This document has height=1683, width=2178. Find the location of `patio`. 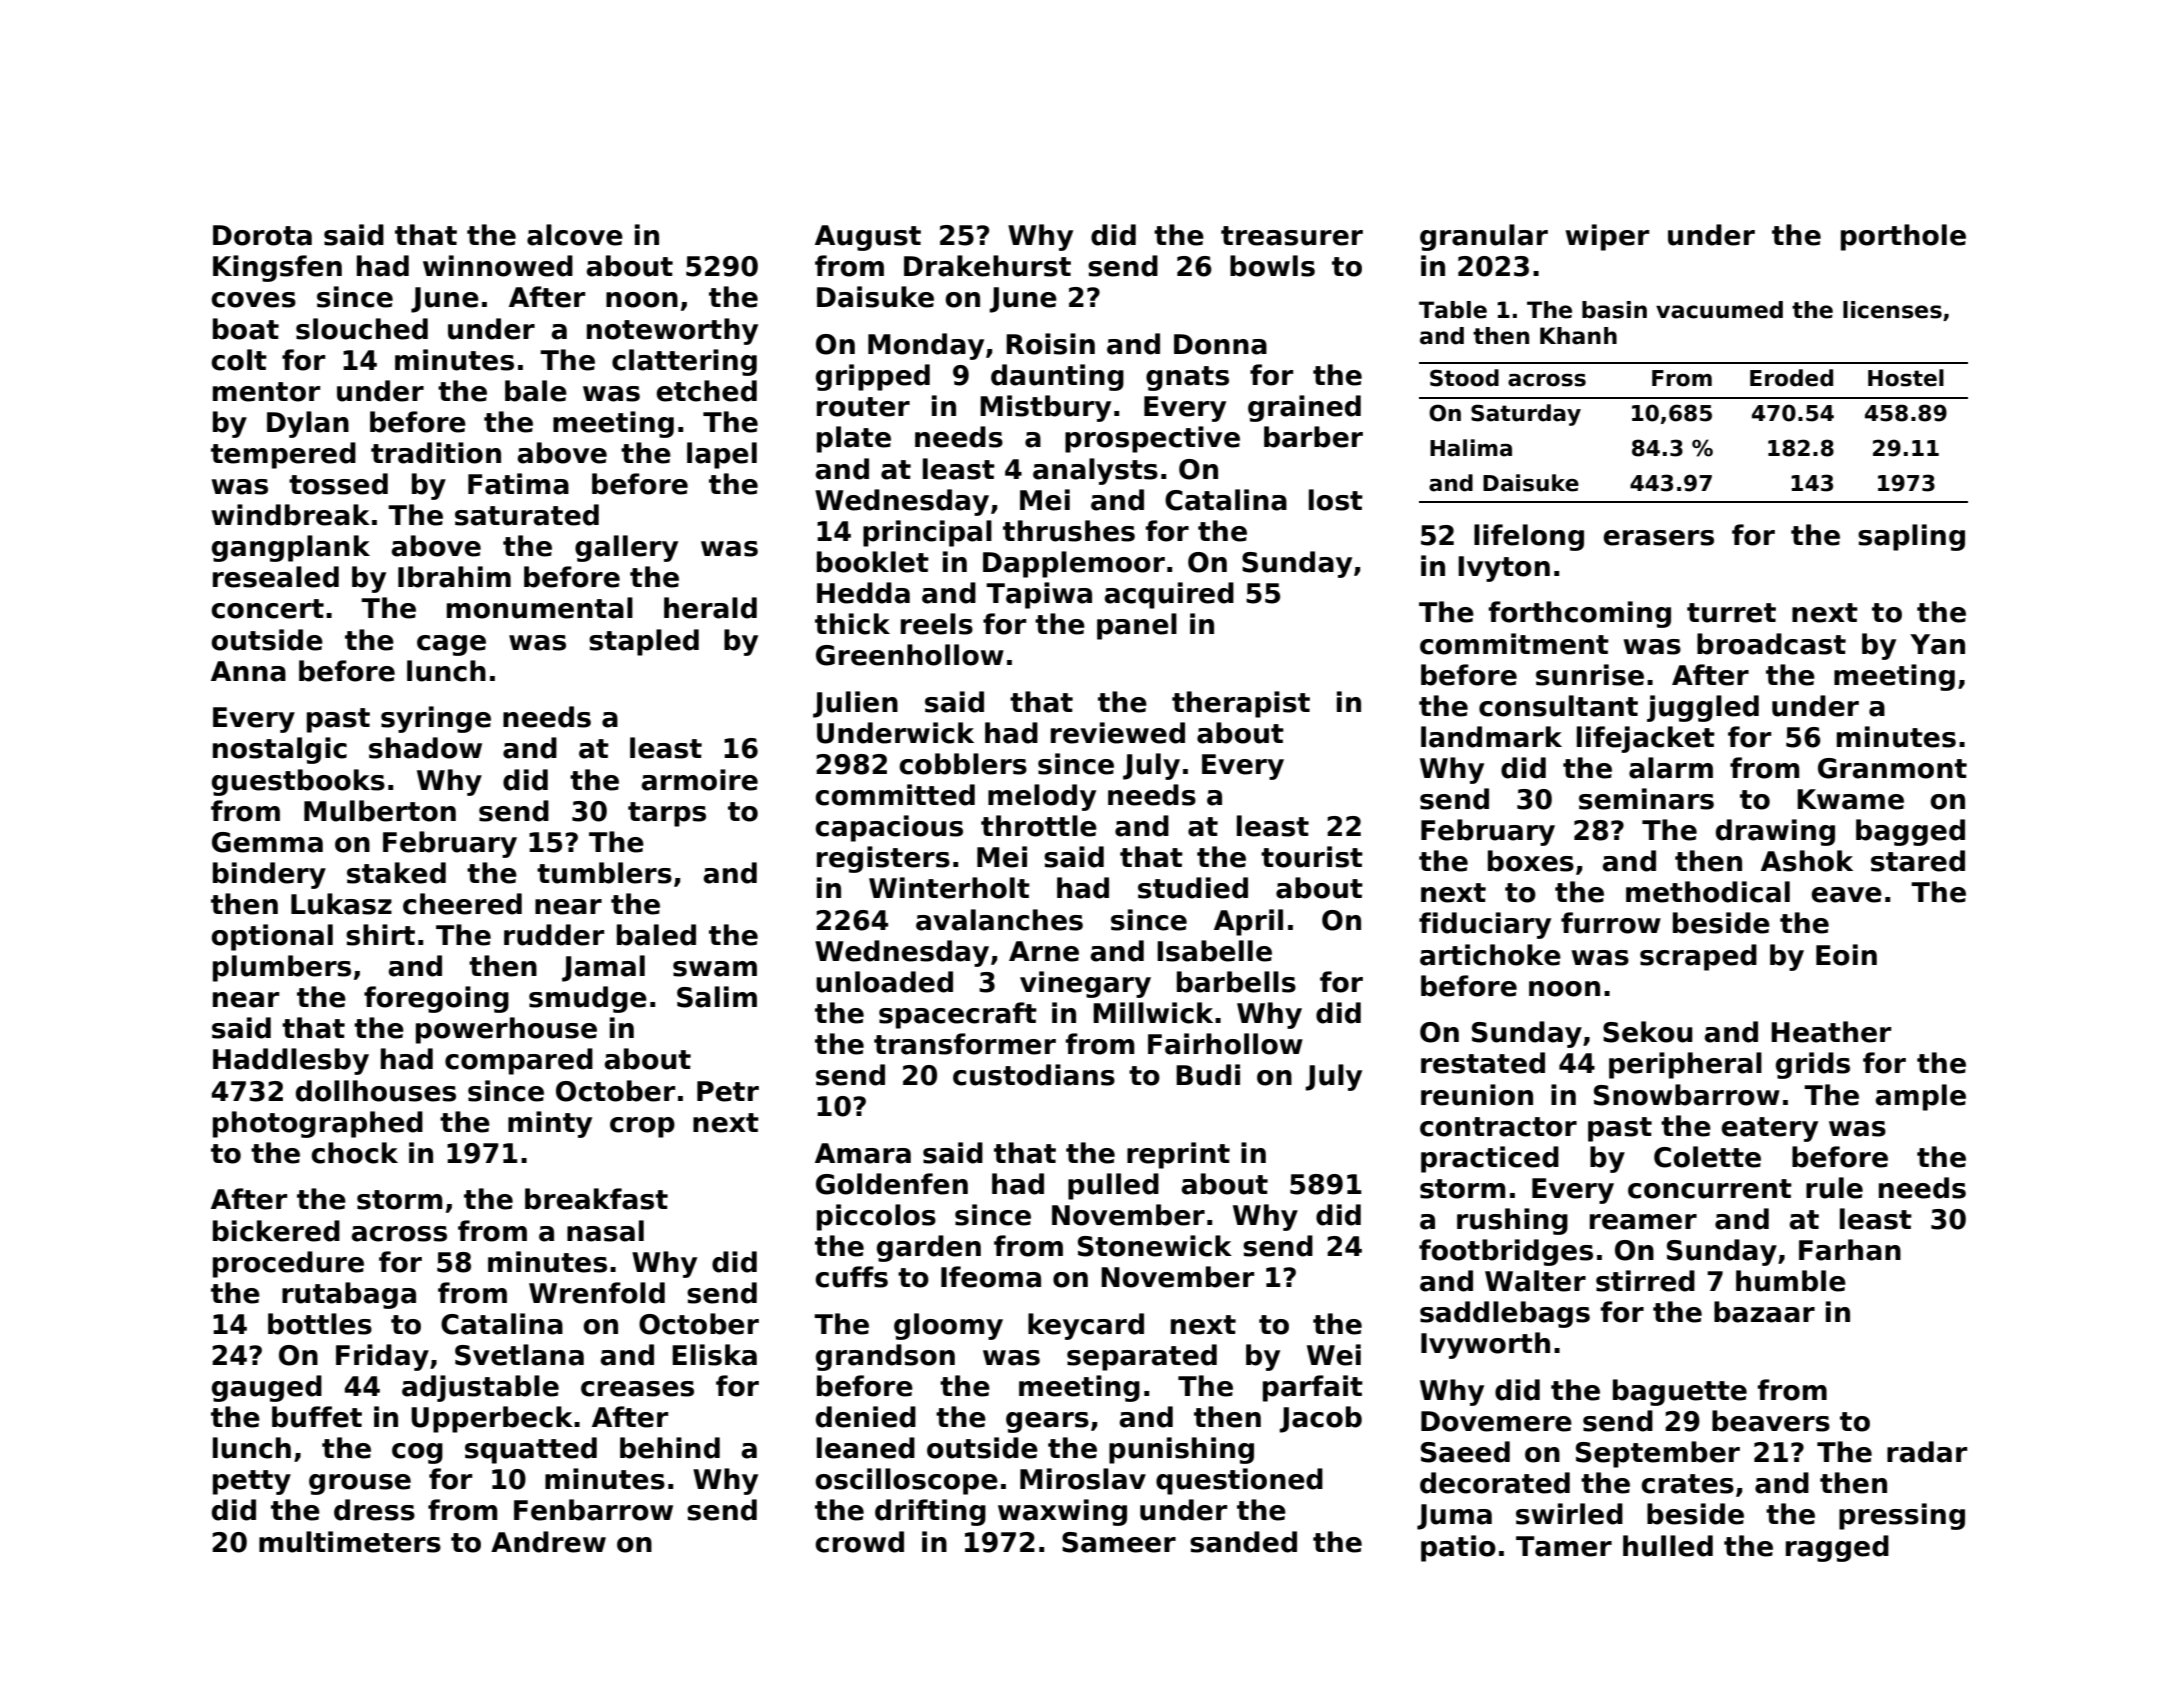

patio is located at coordinates (1458, 1548).
